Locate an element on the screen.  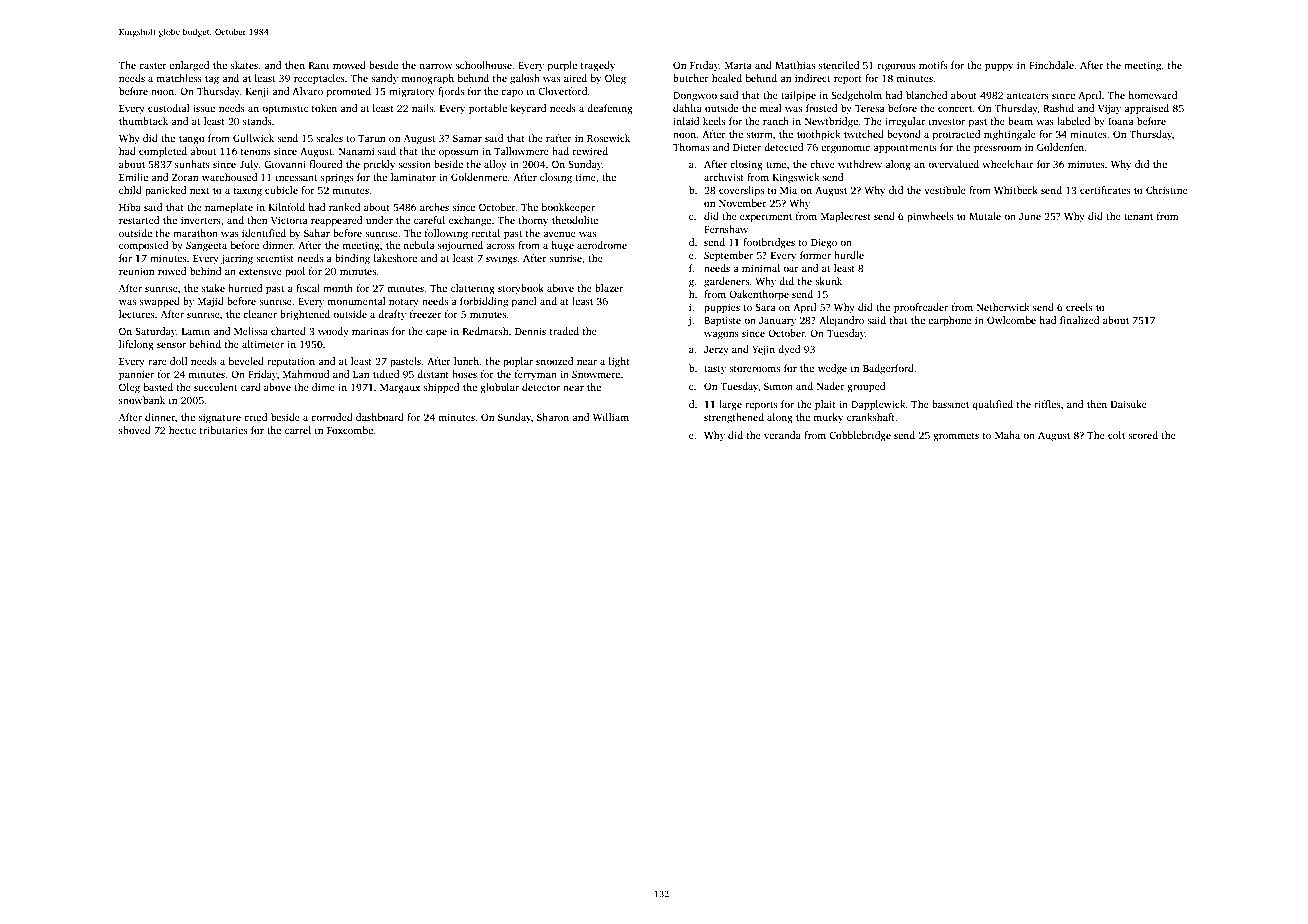
wagons is located at coordinates (721, 336).
